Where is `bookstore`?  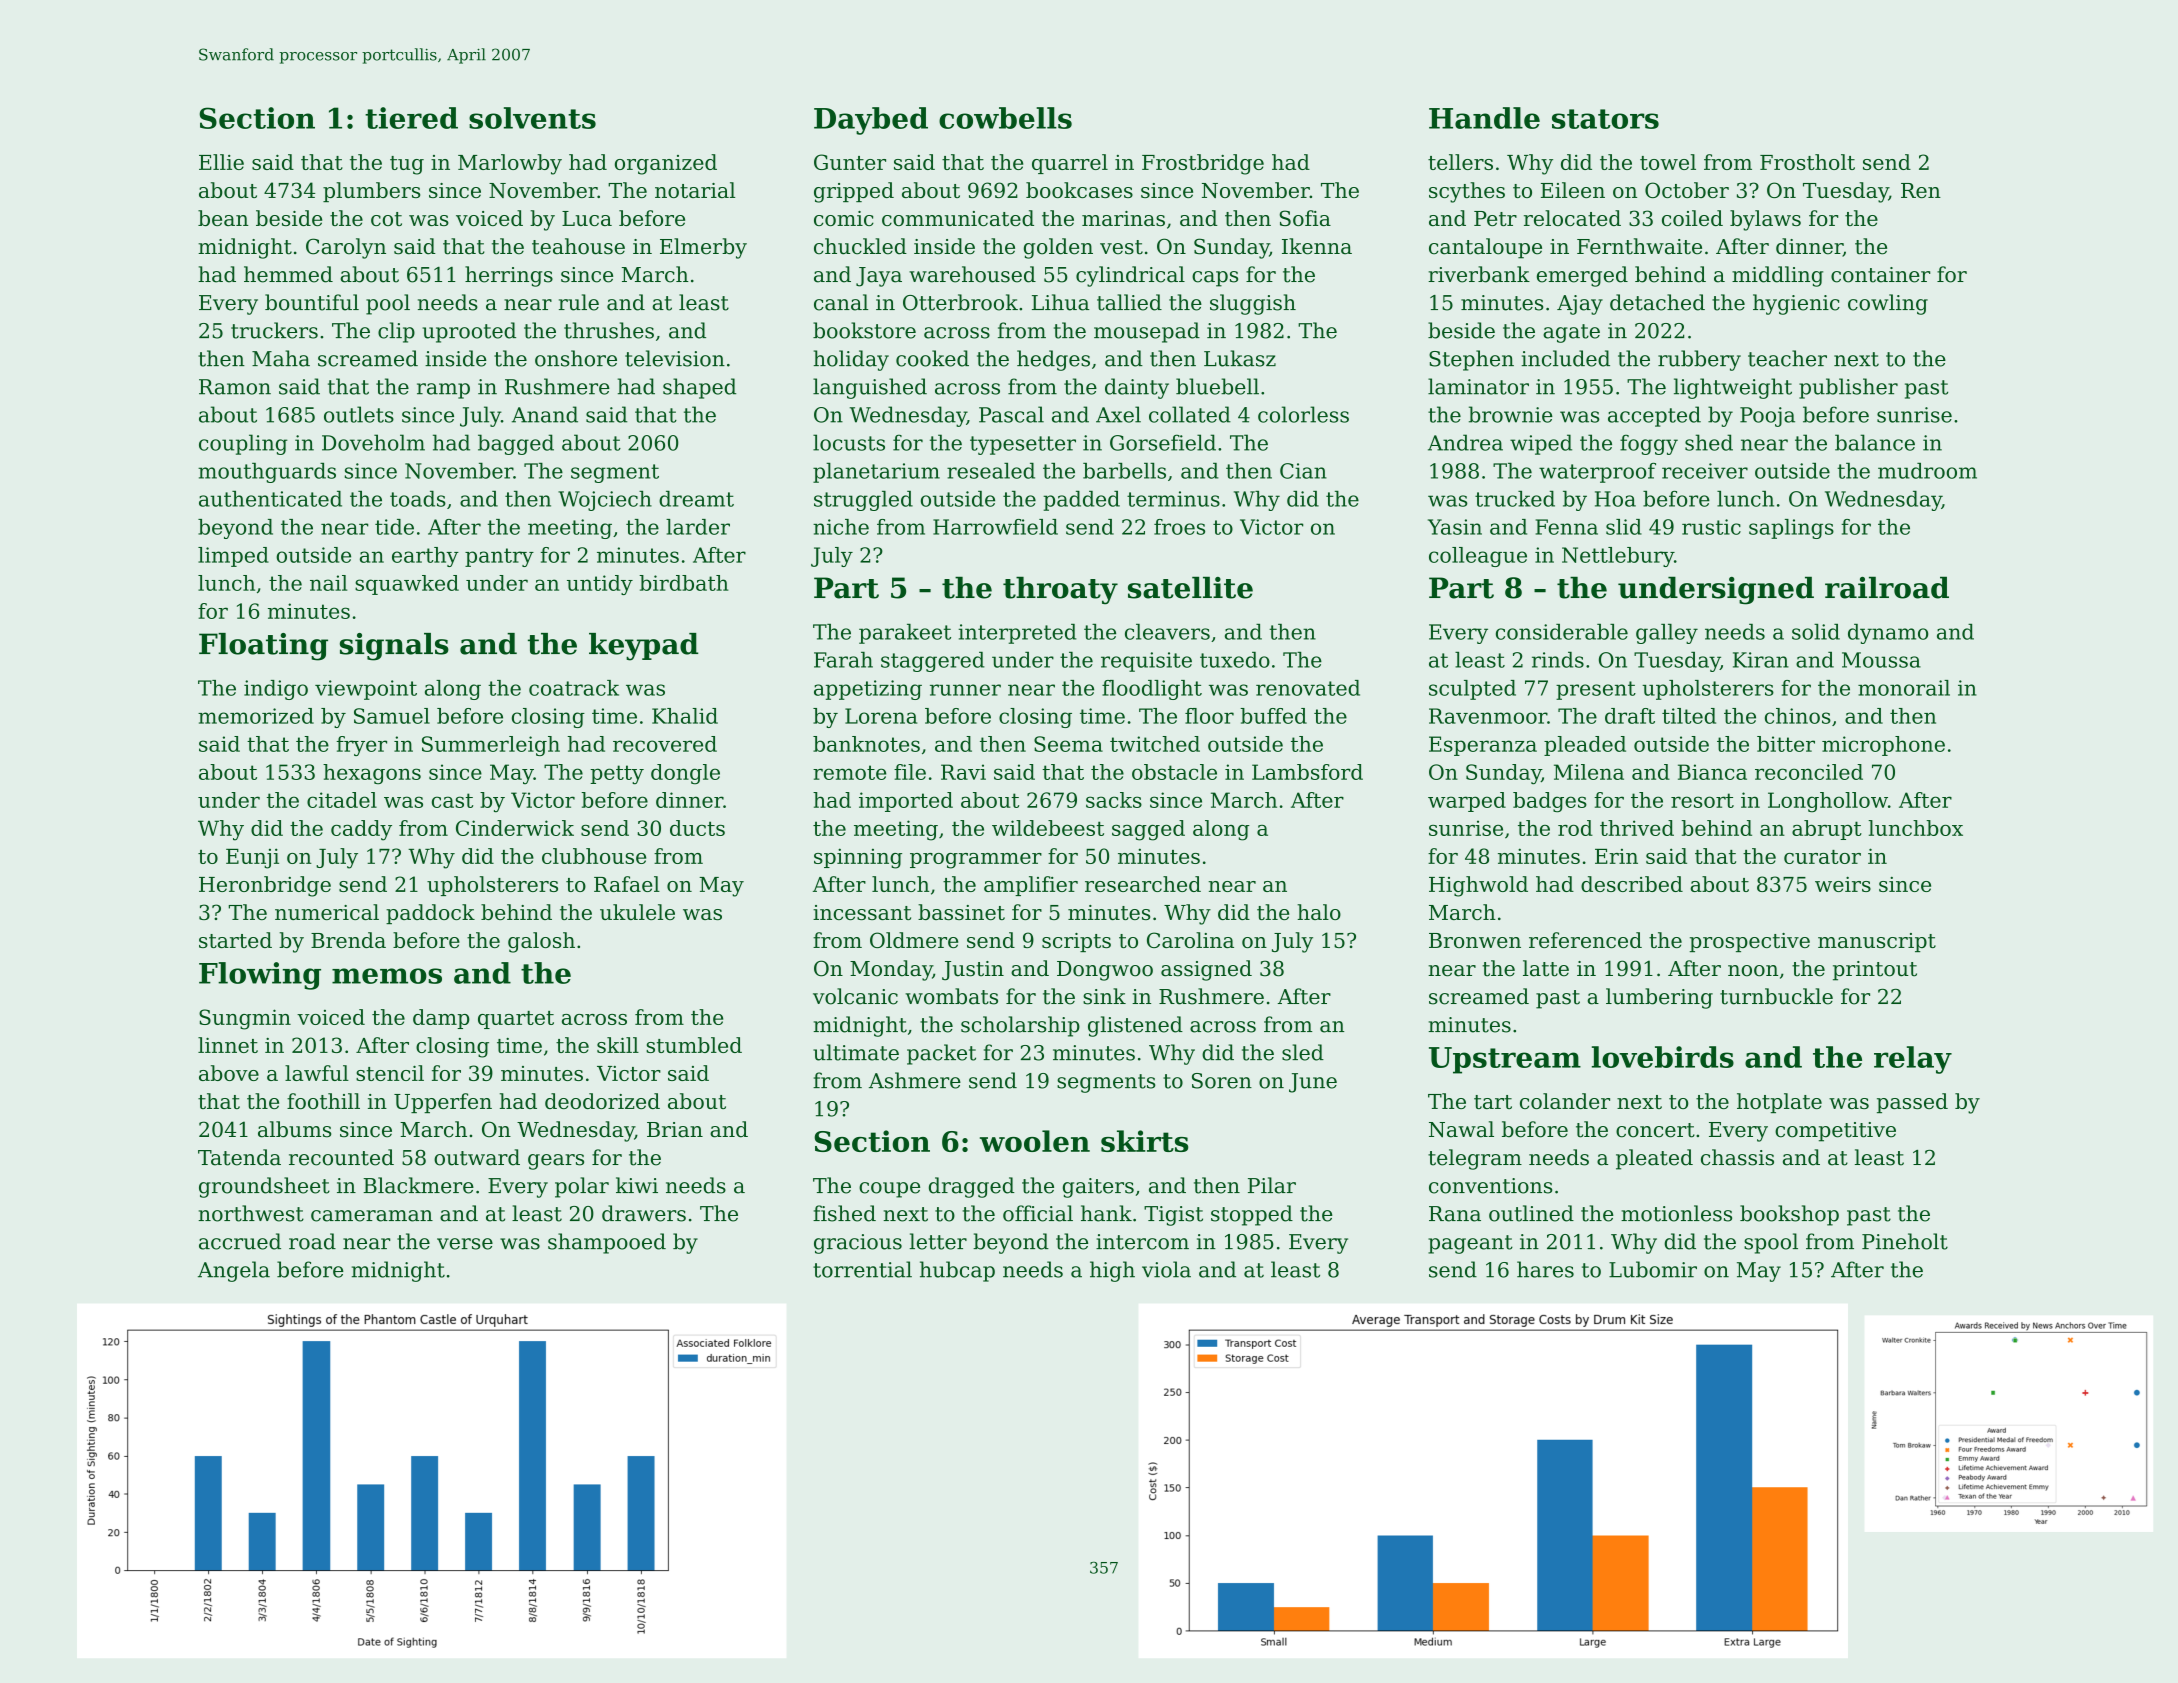 bookstore is located at coordinates (864, 330).
